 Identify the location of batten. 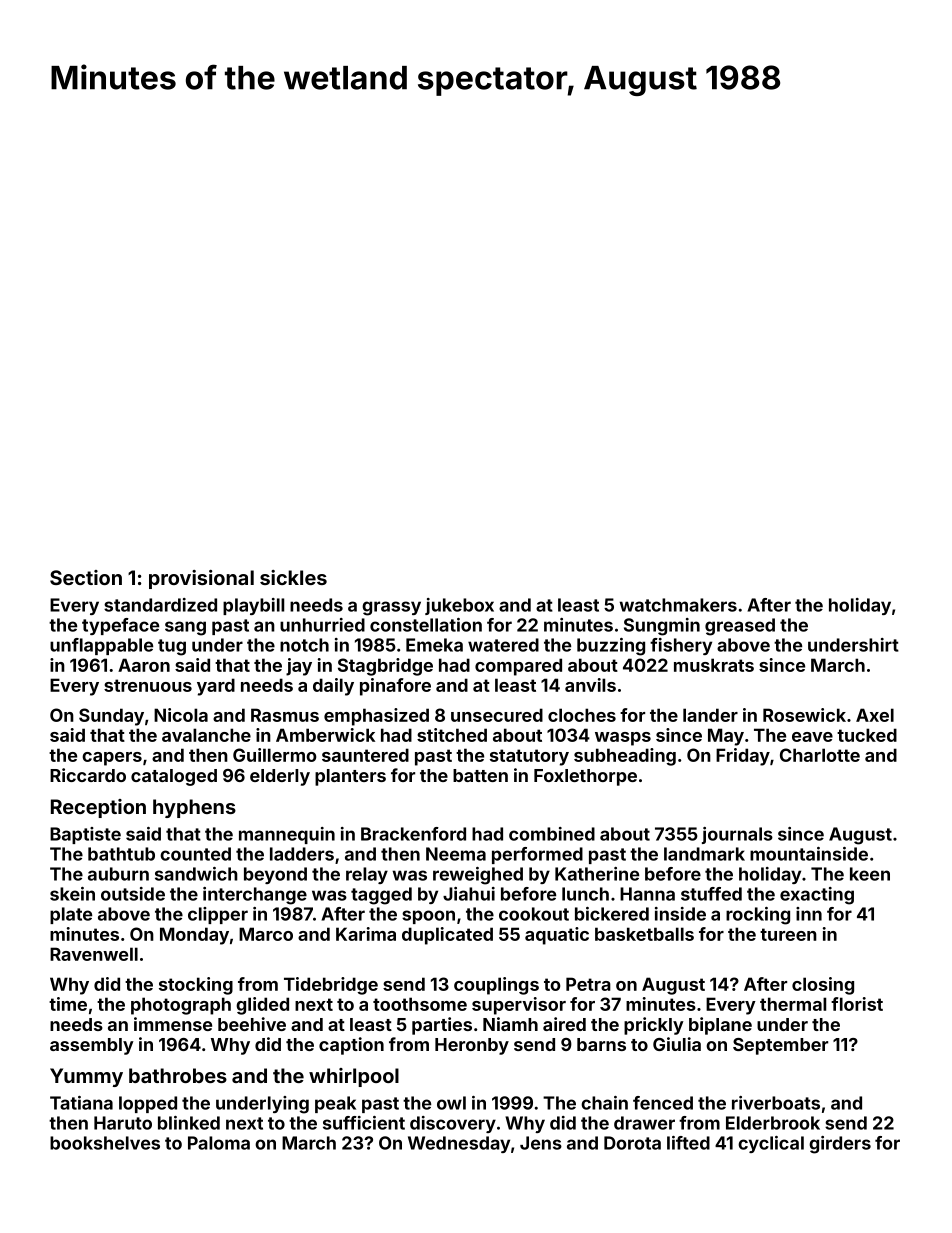
(480, 775).
